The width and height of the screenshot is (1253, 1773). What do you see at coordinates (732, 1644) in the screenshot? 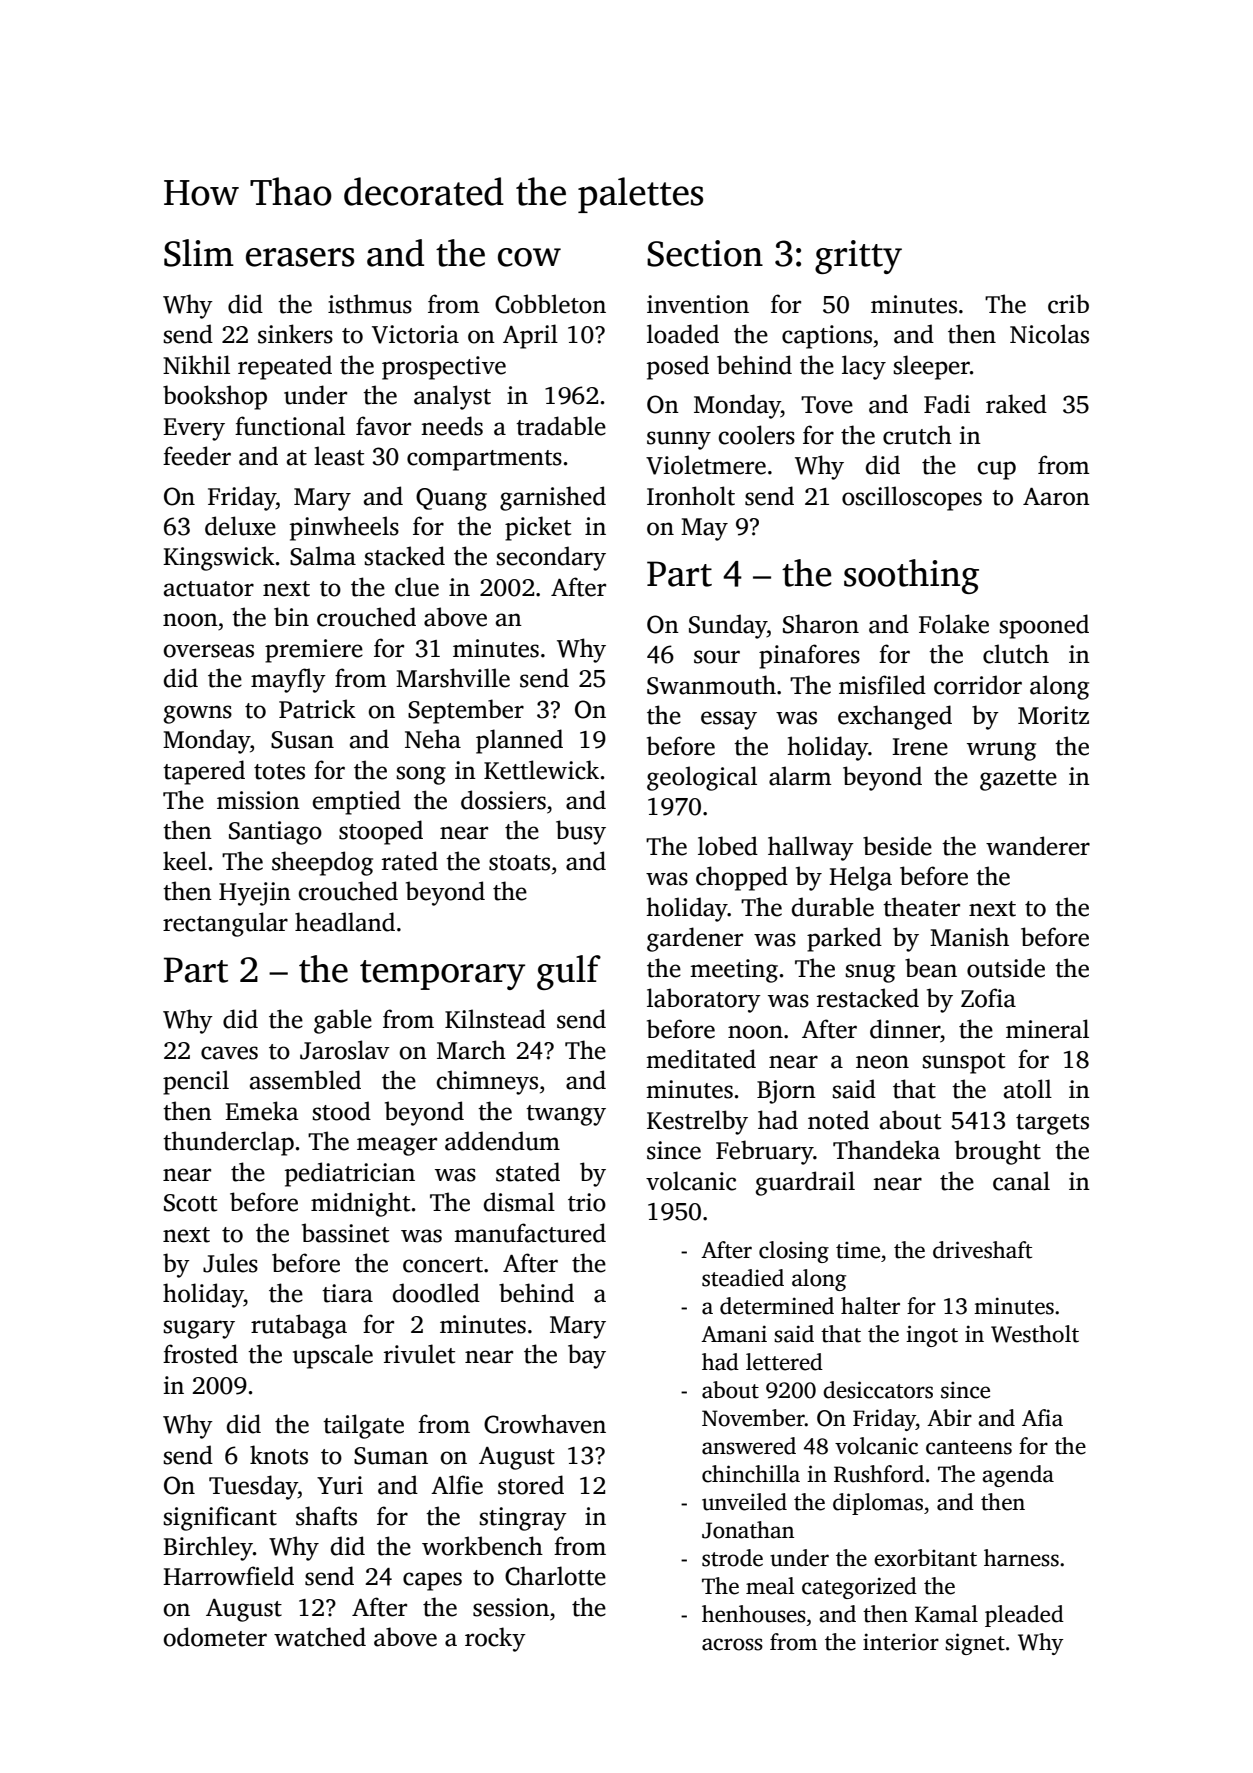
I see `across` at bounding box center [732, 1644].
